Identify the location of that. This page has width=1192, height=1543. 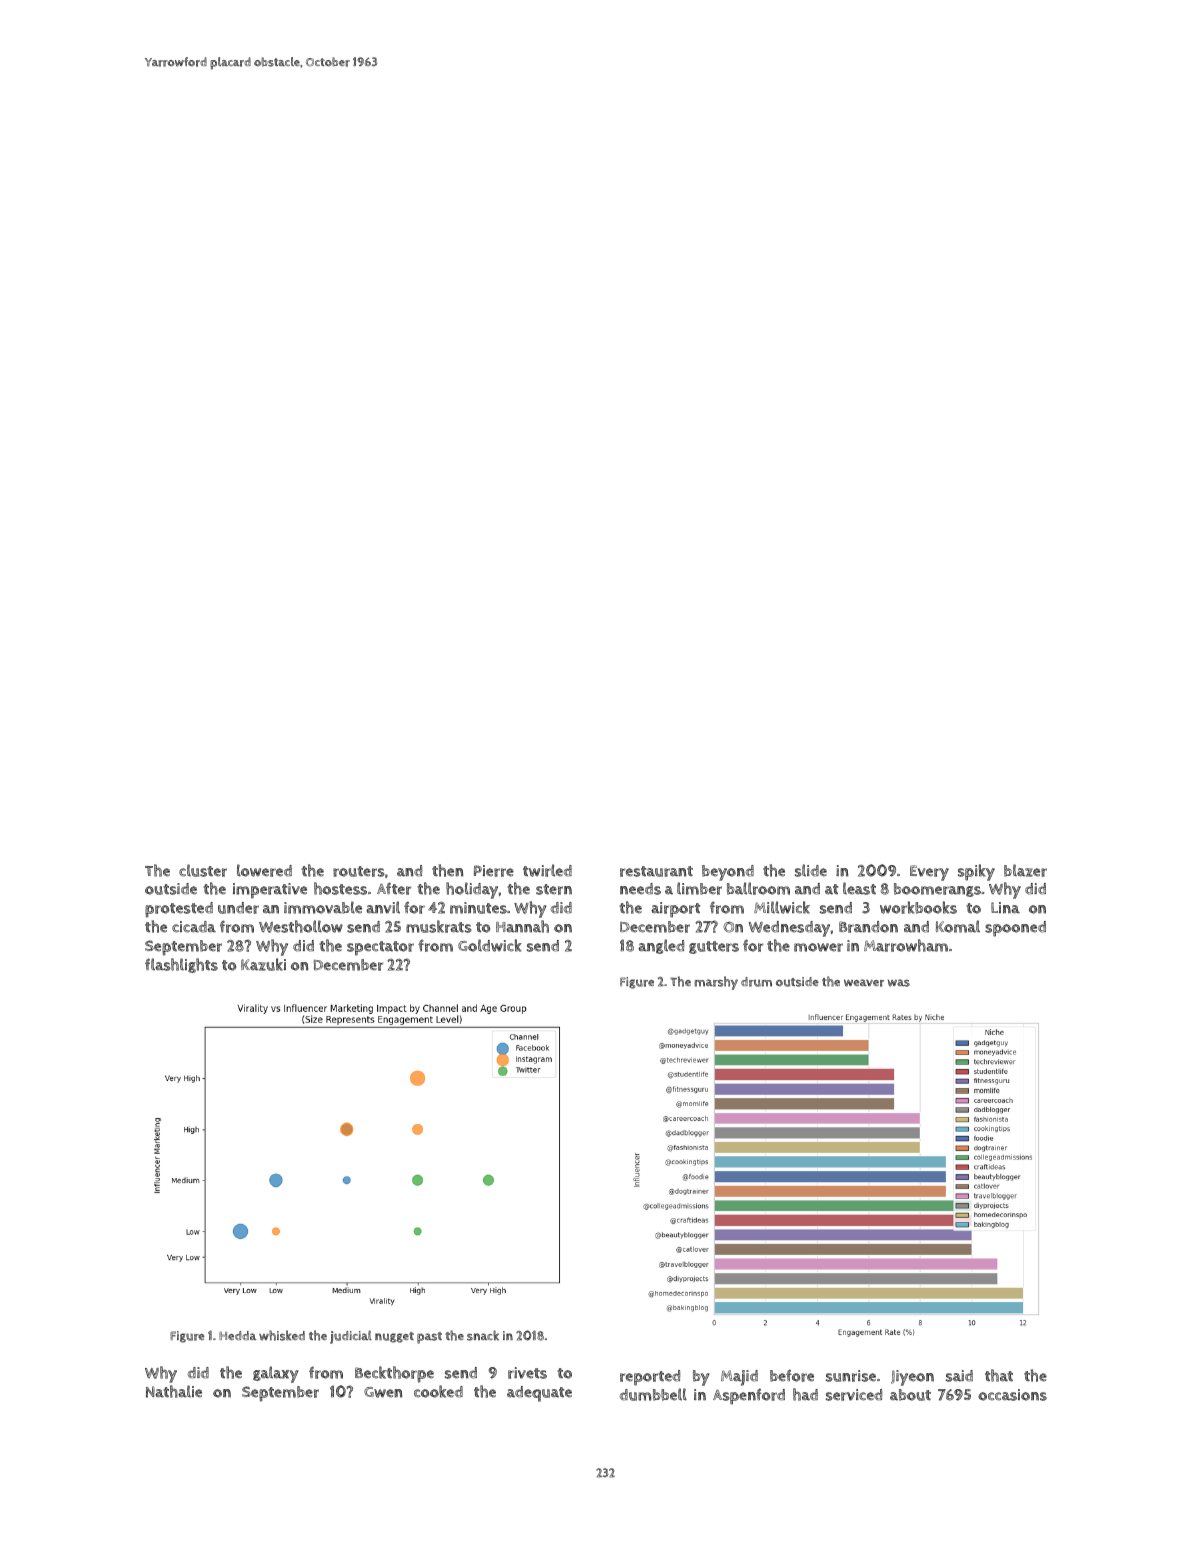
(999, 1375).
